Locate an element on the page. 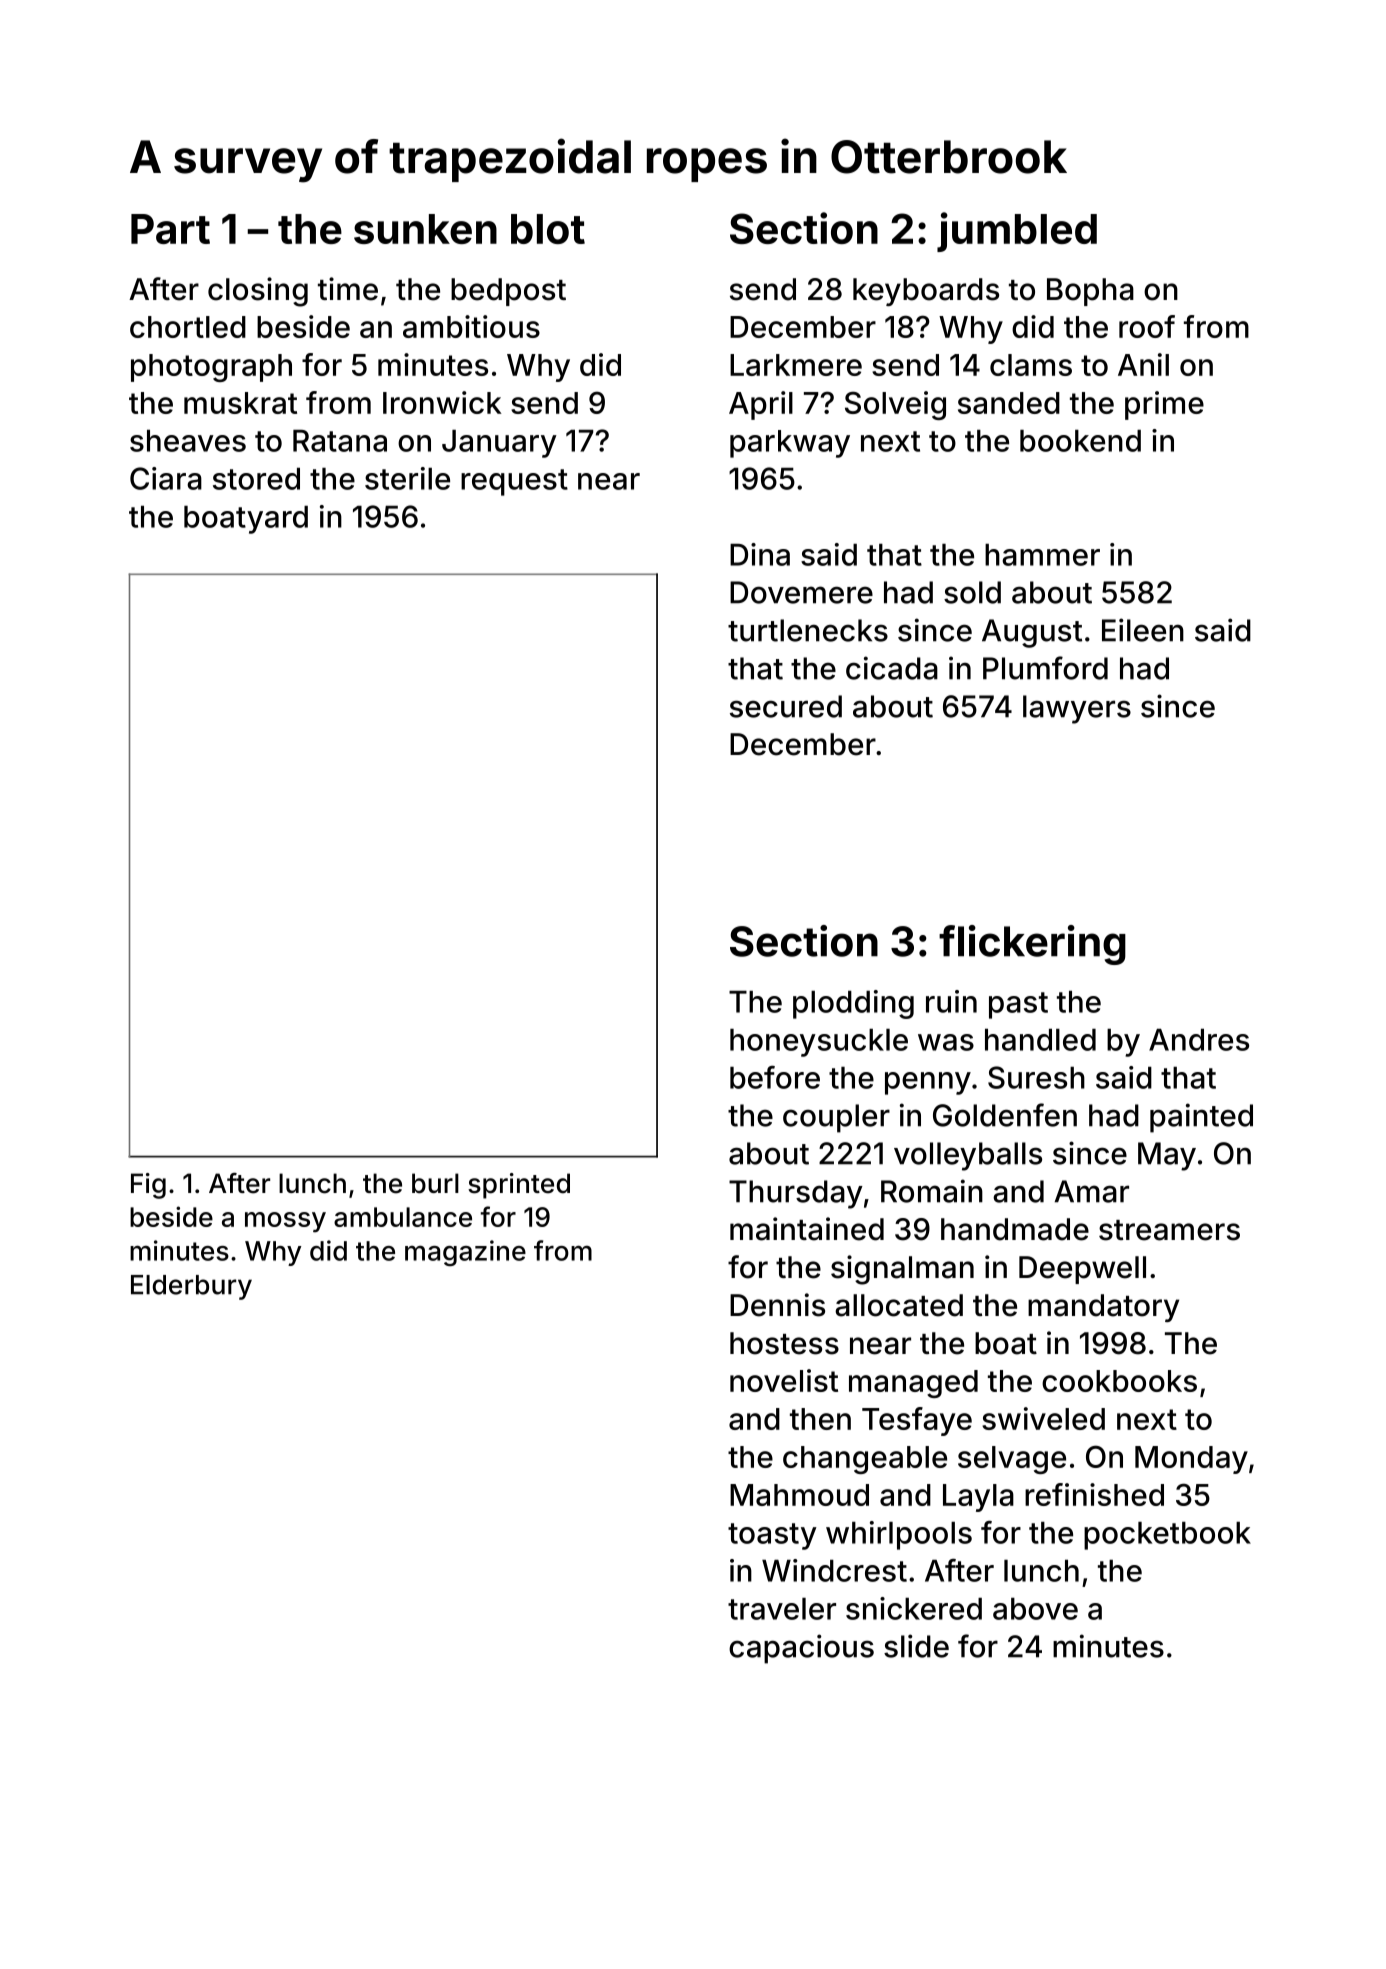 This image has width=1386, height=1969. Elderbury is located at coordinates (191, 1287).
